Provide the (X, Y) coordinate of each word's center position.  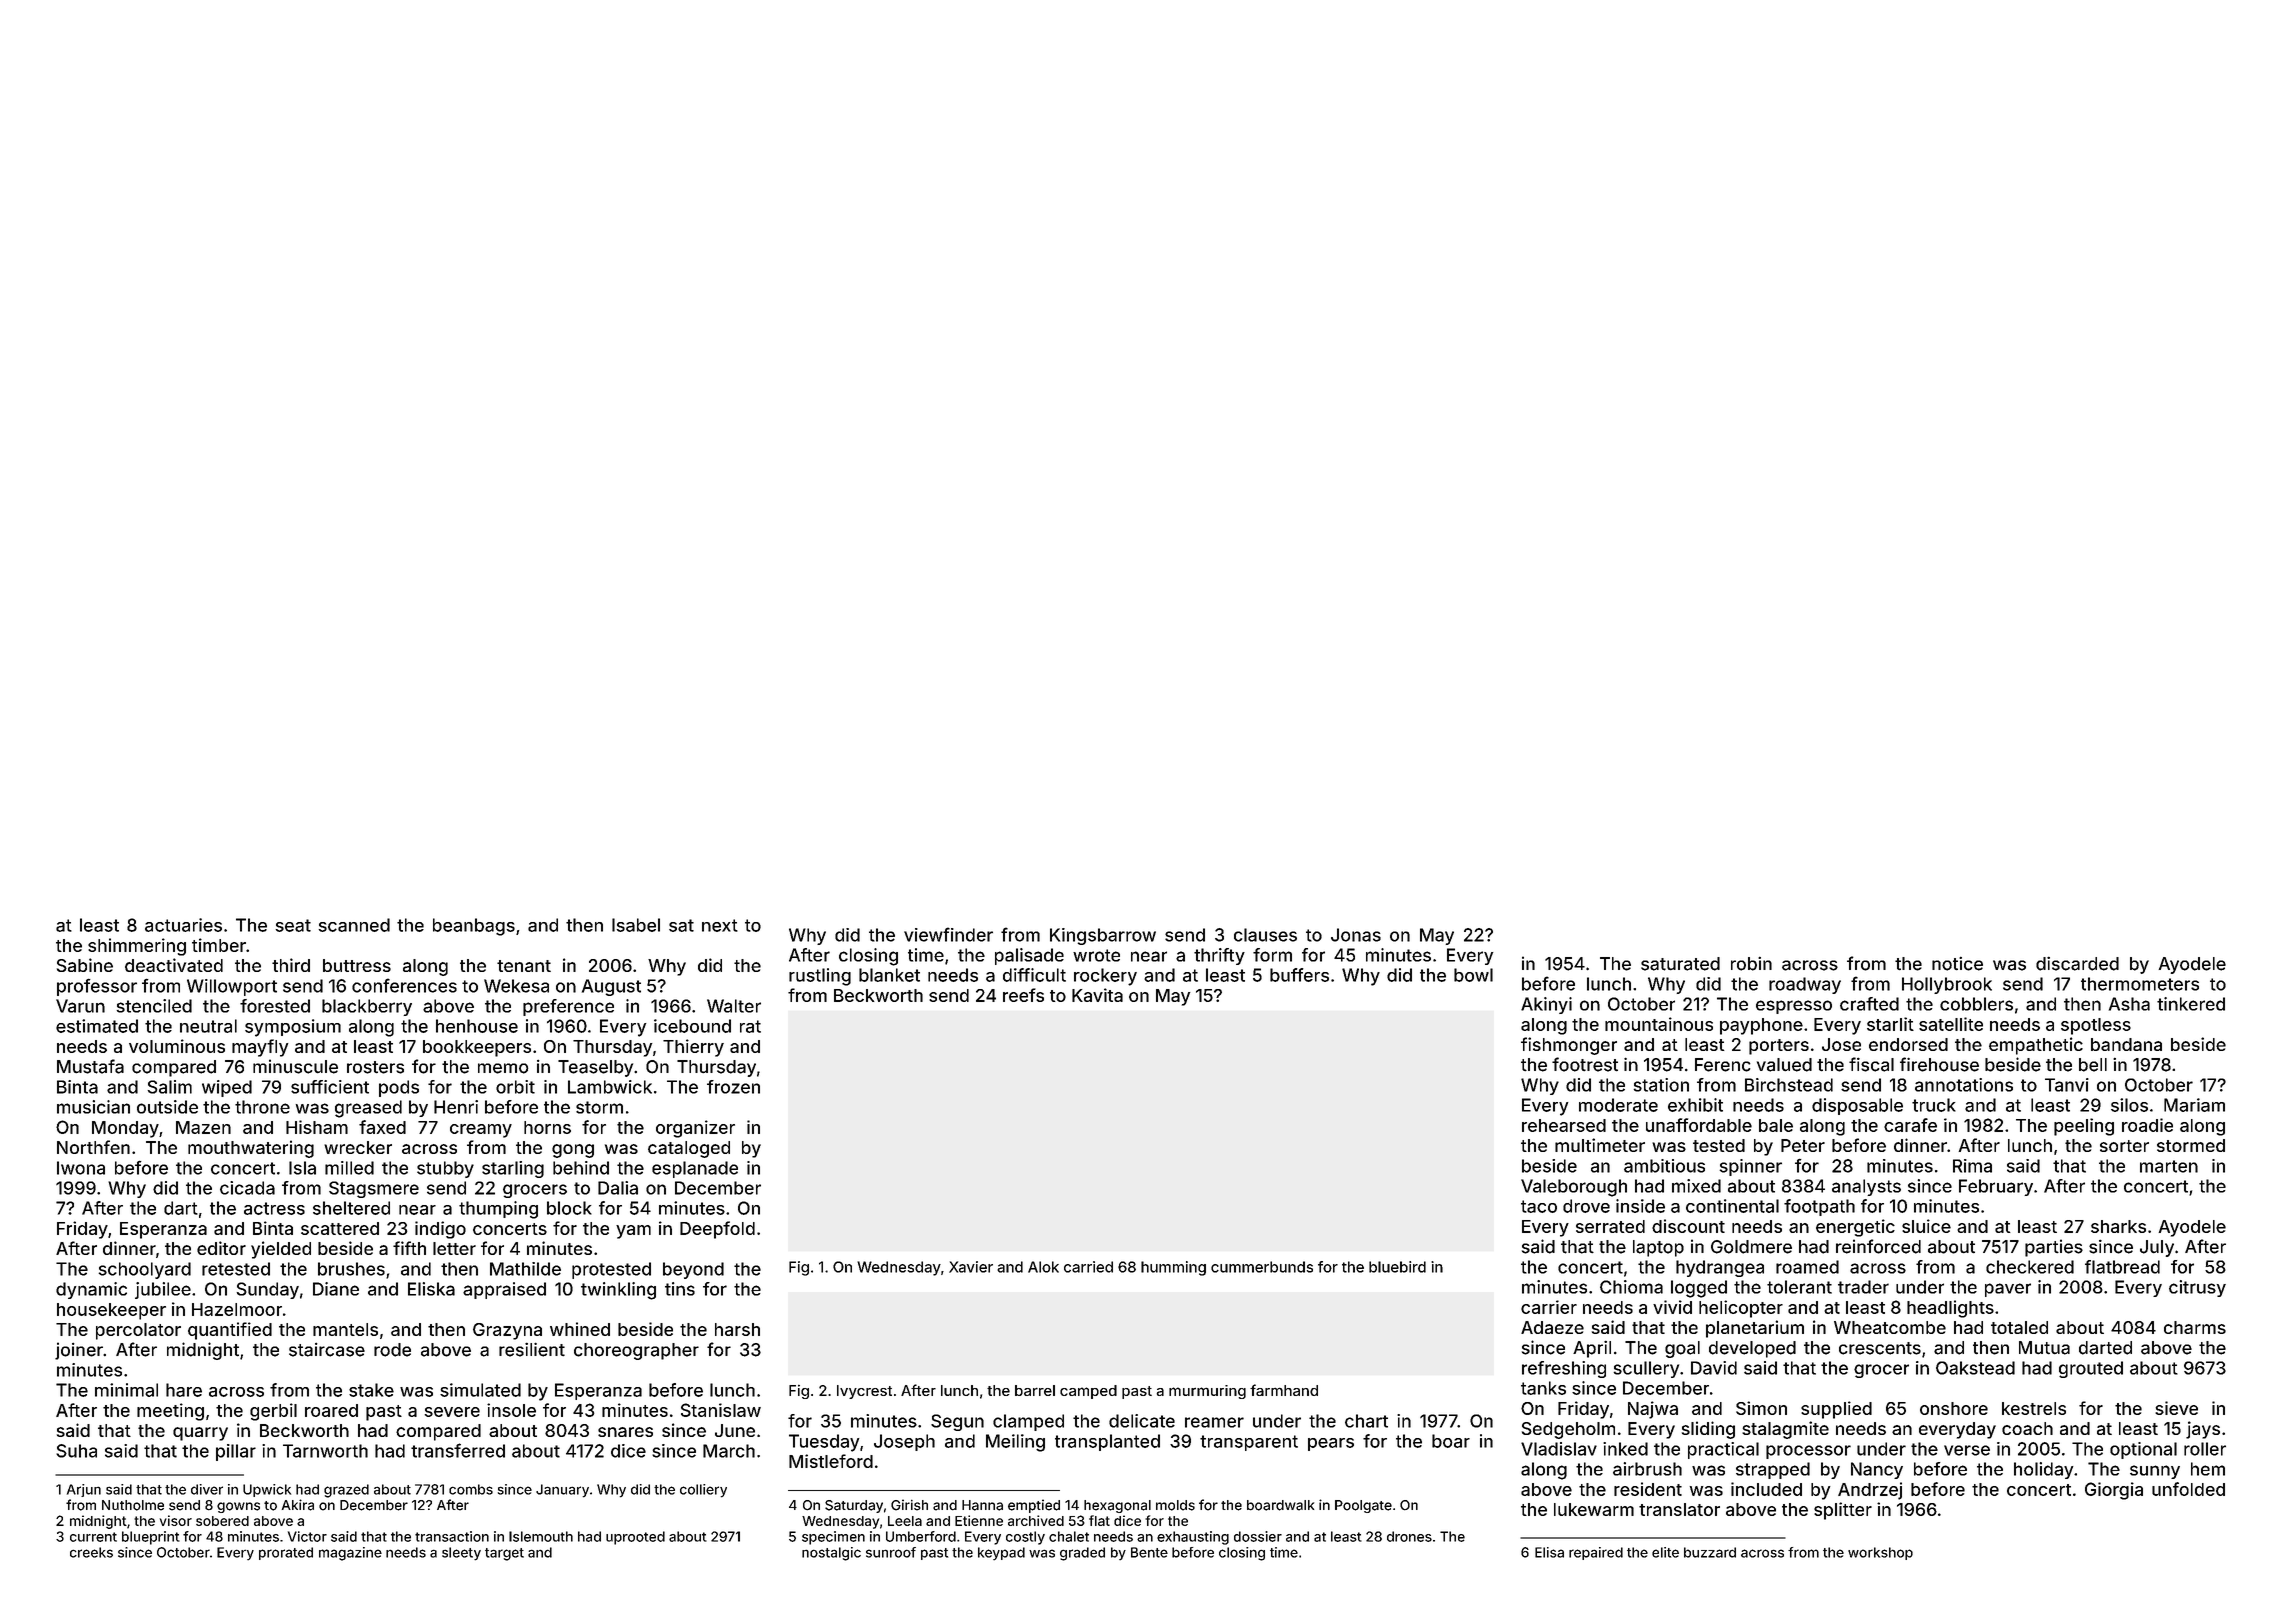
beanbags (474, 927)
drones (1409, 1536)
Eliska (431, 1289)
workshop (1880, 1553)
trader (1863, 1287)
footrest (1585, 1064)
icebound (692, 1026)
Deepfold (717, 1230)
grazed (346, 1491)
